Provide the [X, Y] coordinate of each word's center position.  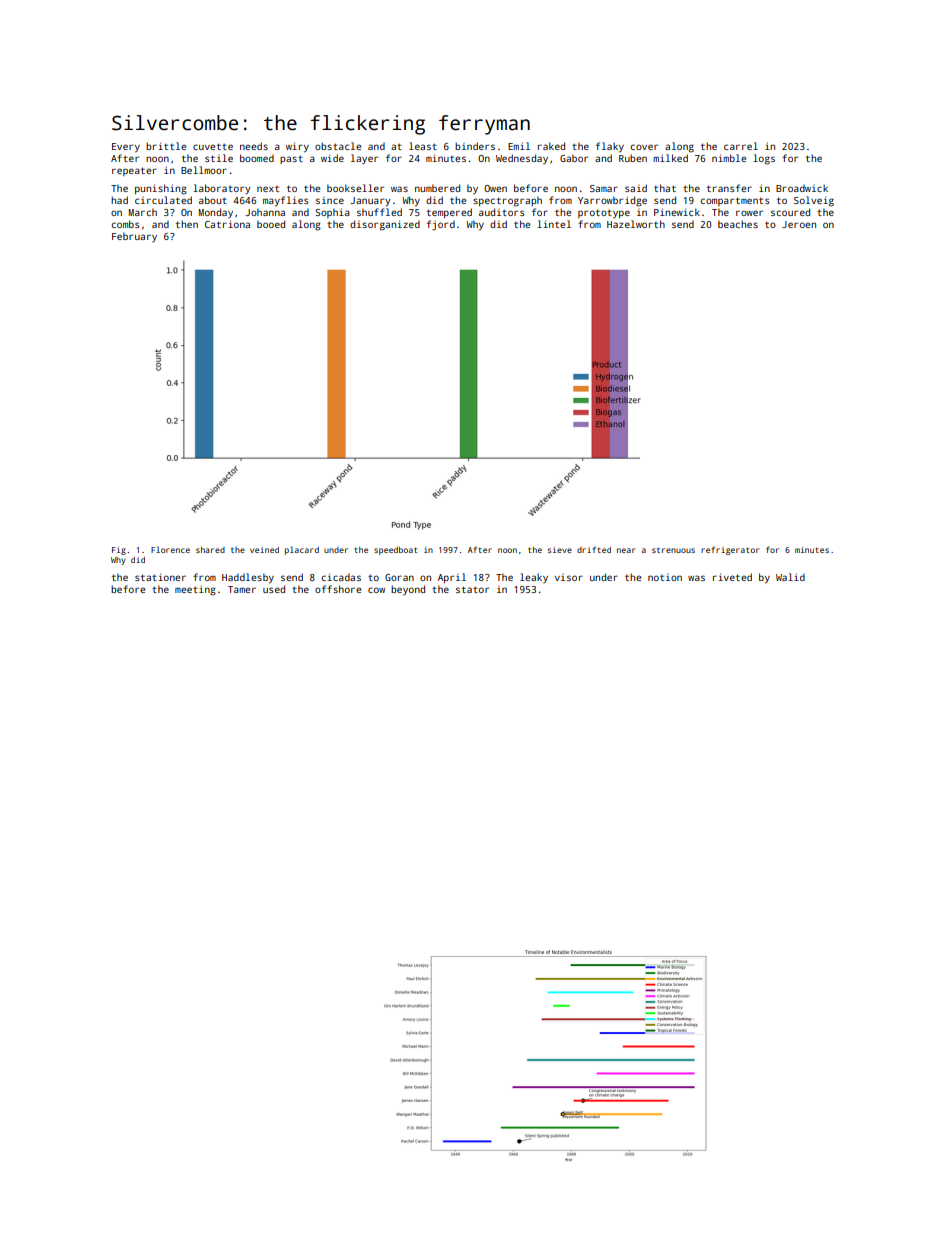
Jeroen [799, 224]
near [626, 550]
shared [210, 550]
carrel [741, 146]
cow [376, 590]
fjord [441, 225]
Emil [519, 146]
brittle [166, 146]
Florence [170, 549]
